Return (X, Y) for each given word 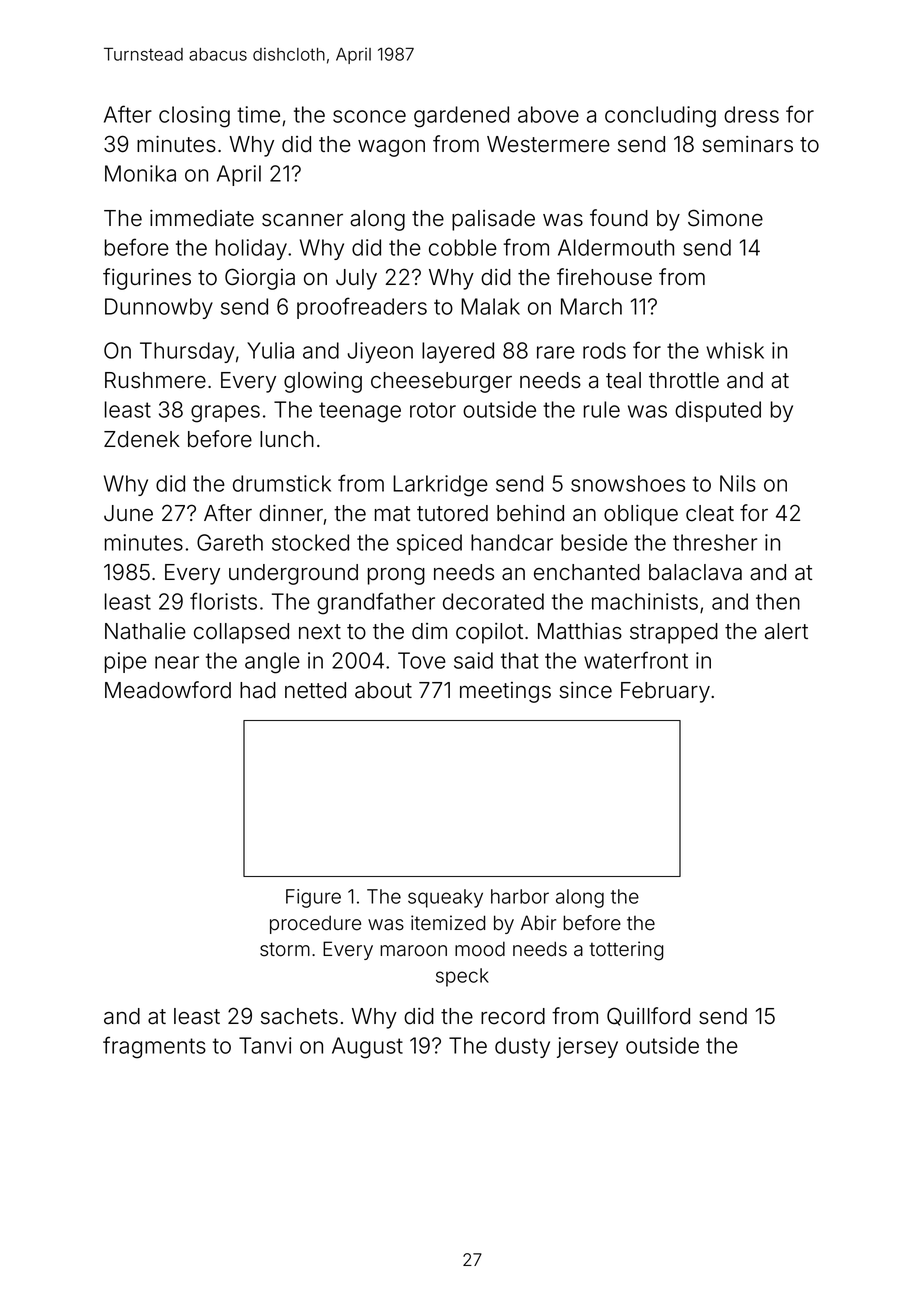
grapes (225, 414)
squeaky (445, 898)
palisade (493, 220)
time (258, 114)
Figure (313, 898)
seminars (747, 144)
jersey (587, 1047)
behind (530, 513)
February (665, 692)
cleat (710, 513)
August (367, 1048)
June (128, 513)
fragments (154, 1047)
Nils (738, 483)
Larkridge (440, 486)
